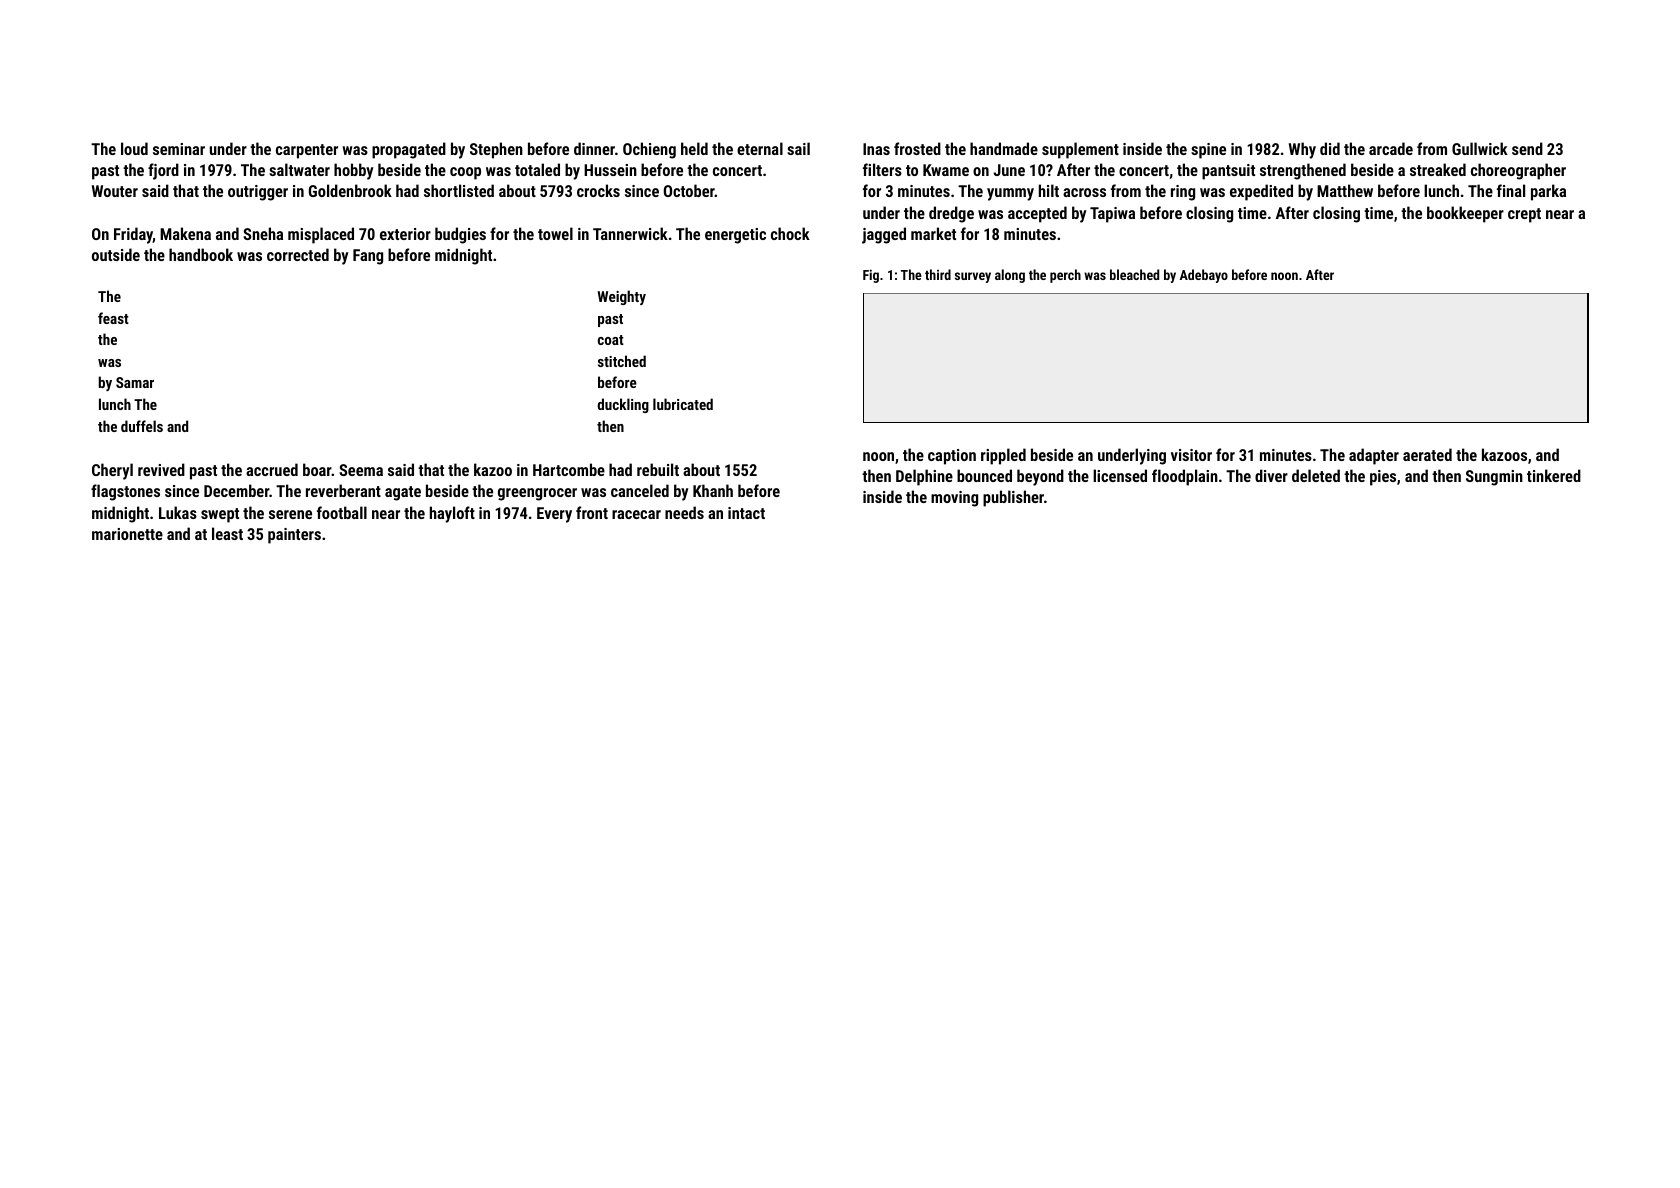 This page has width=1680, height=1188. What do you see at coordinates (258, 193) in the page?
I see `outrigger` at bounding box center [258, 193].
